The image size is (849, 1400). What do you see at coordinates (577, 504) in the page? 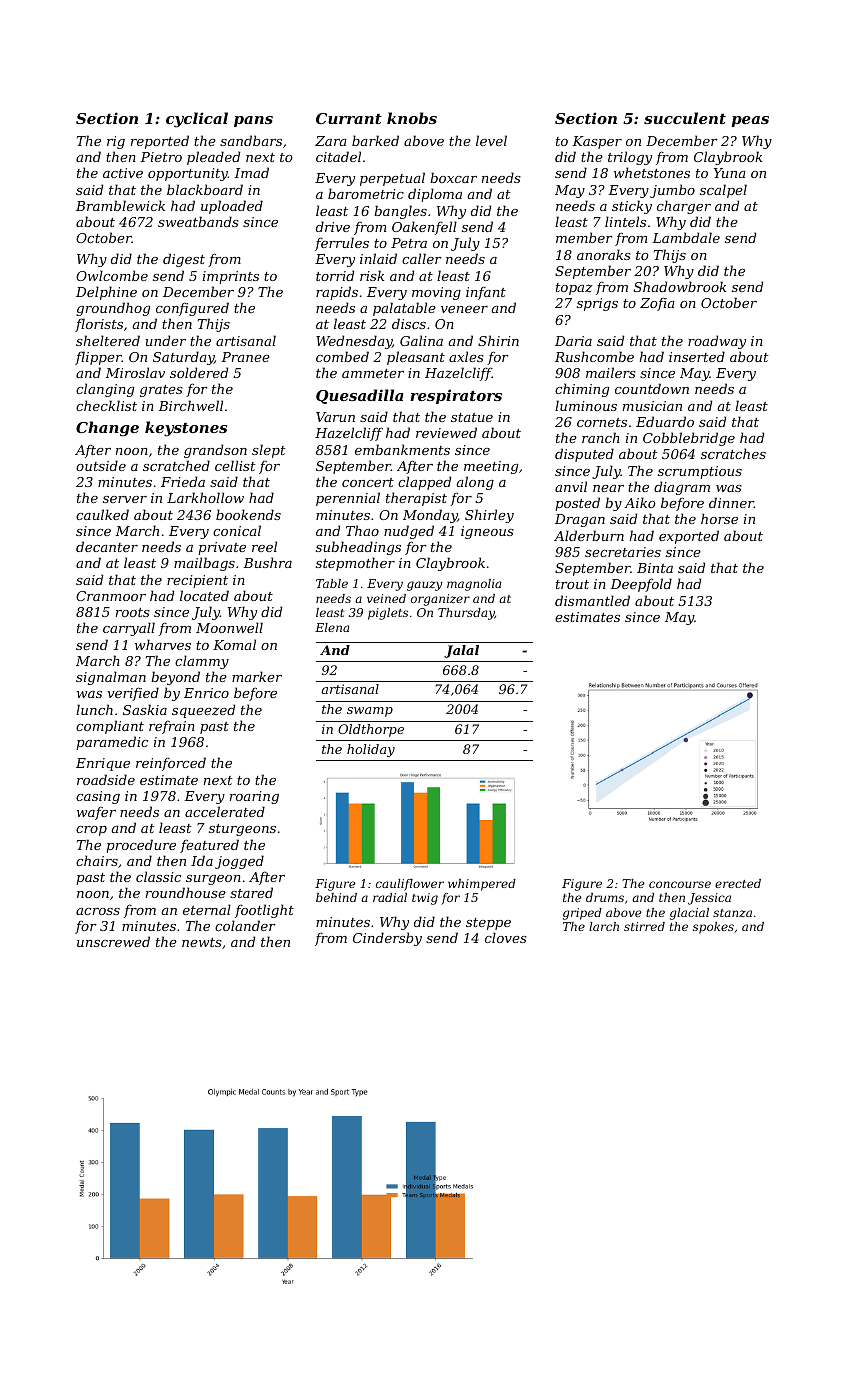
I see `posted` at bounding box center [577, 504].
